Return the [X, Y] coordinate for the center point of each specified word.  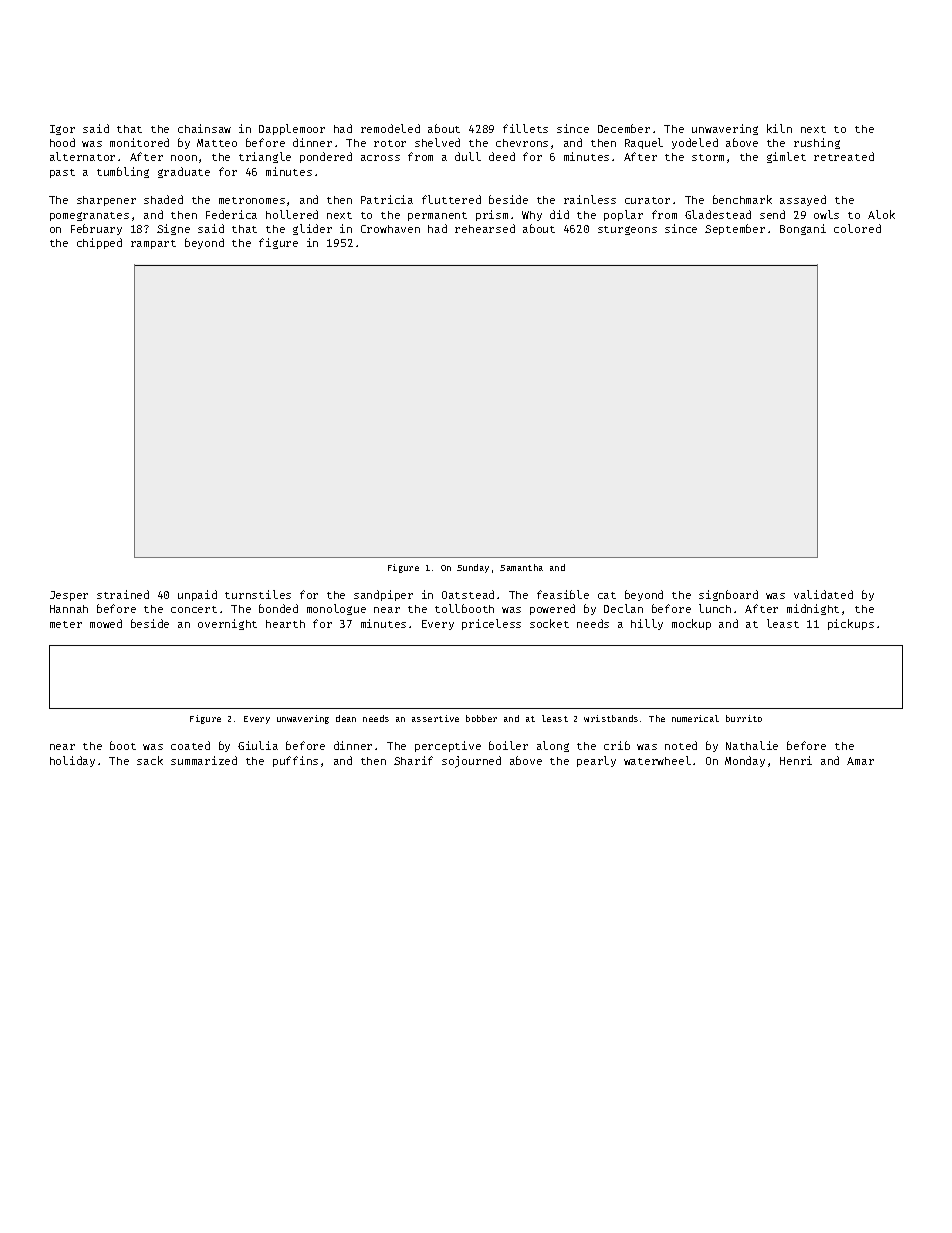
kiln [779, 128]
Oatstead [468, 594]
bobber [481, 718]
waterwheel [657, 760]
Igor [62, 130]
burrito [744, 718]
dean [346, 718]
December [624, 128]
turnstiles [258, 594]
